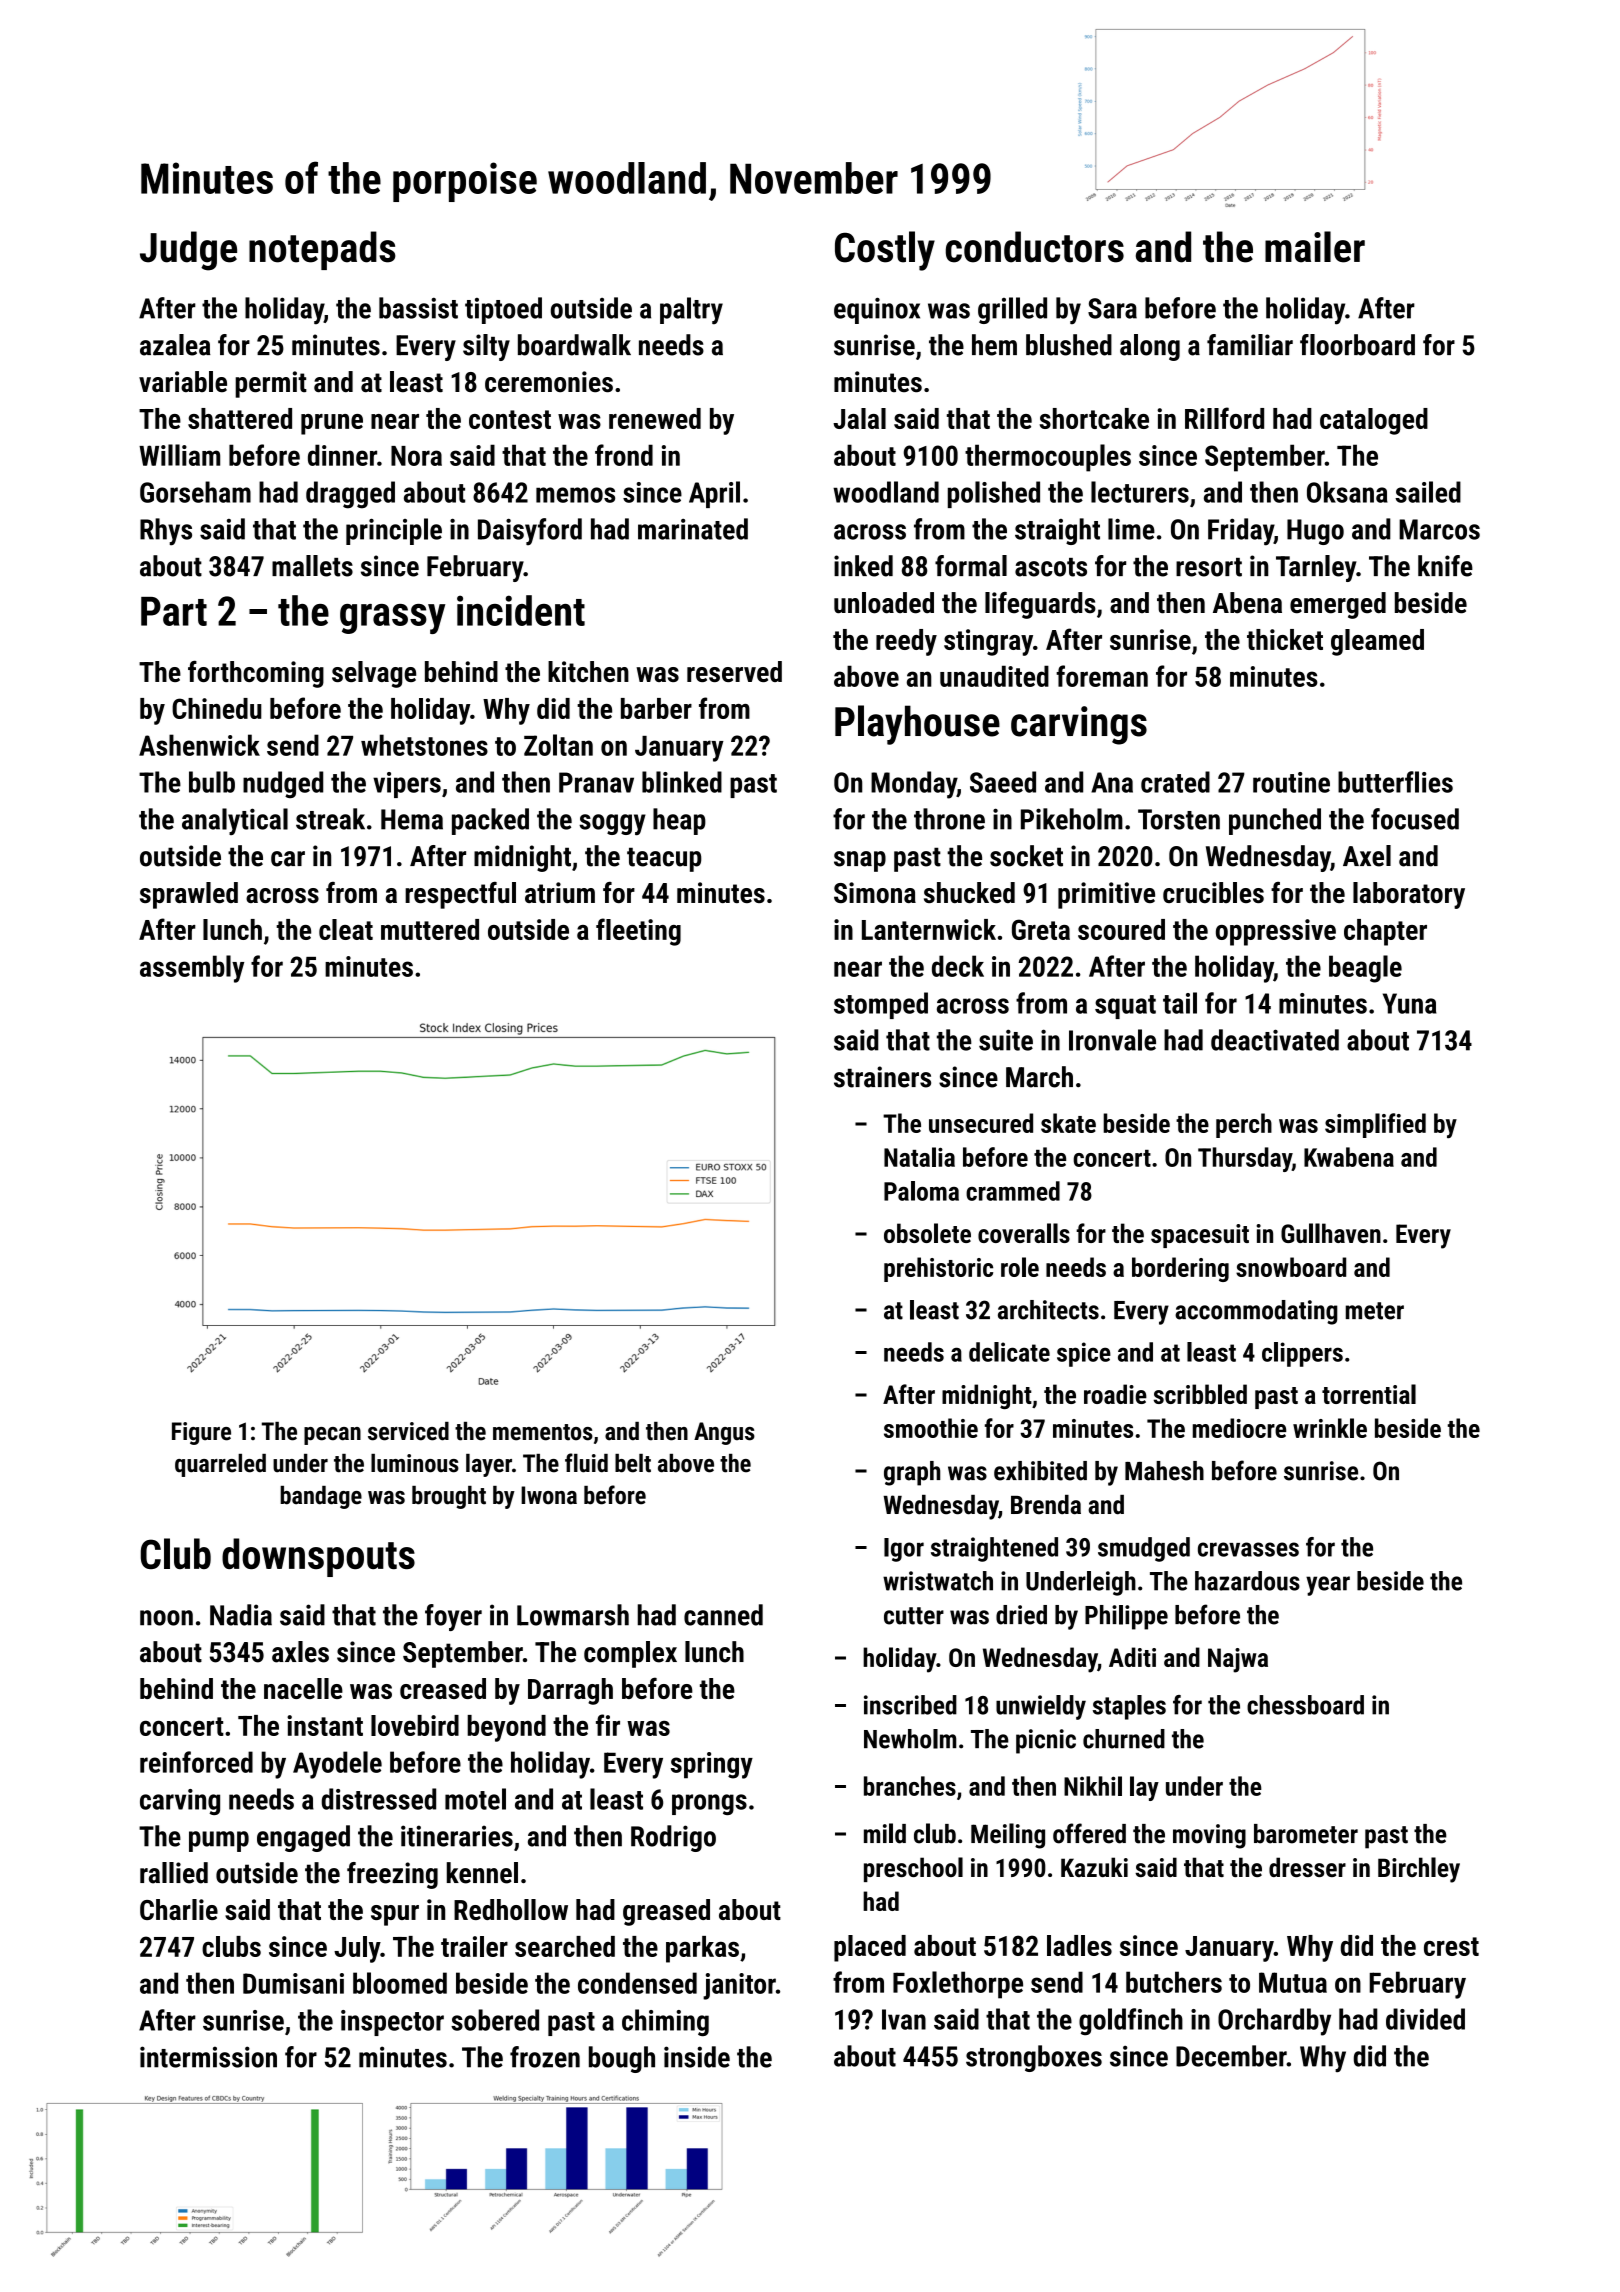 The image size is (1620, 2292). Describe the element at coordinates (1315, 247) in the screenshot. I see `mailer` at that location.
